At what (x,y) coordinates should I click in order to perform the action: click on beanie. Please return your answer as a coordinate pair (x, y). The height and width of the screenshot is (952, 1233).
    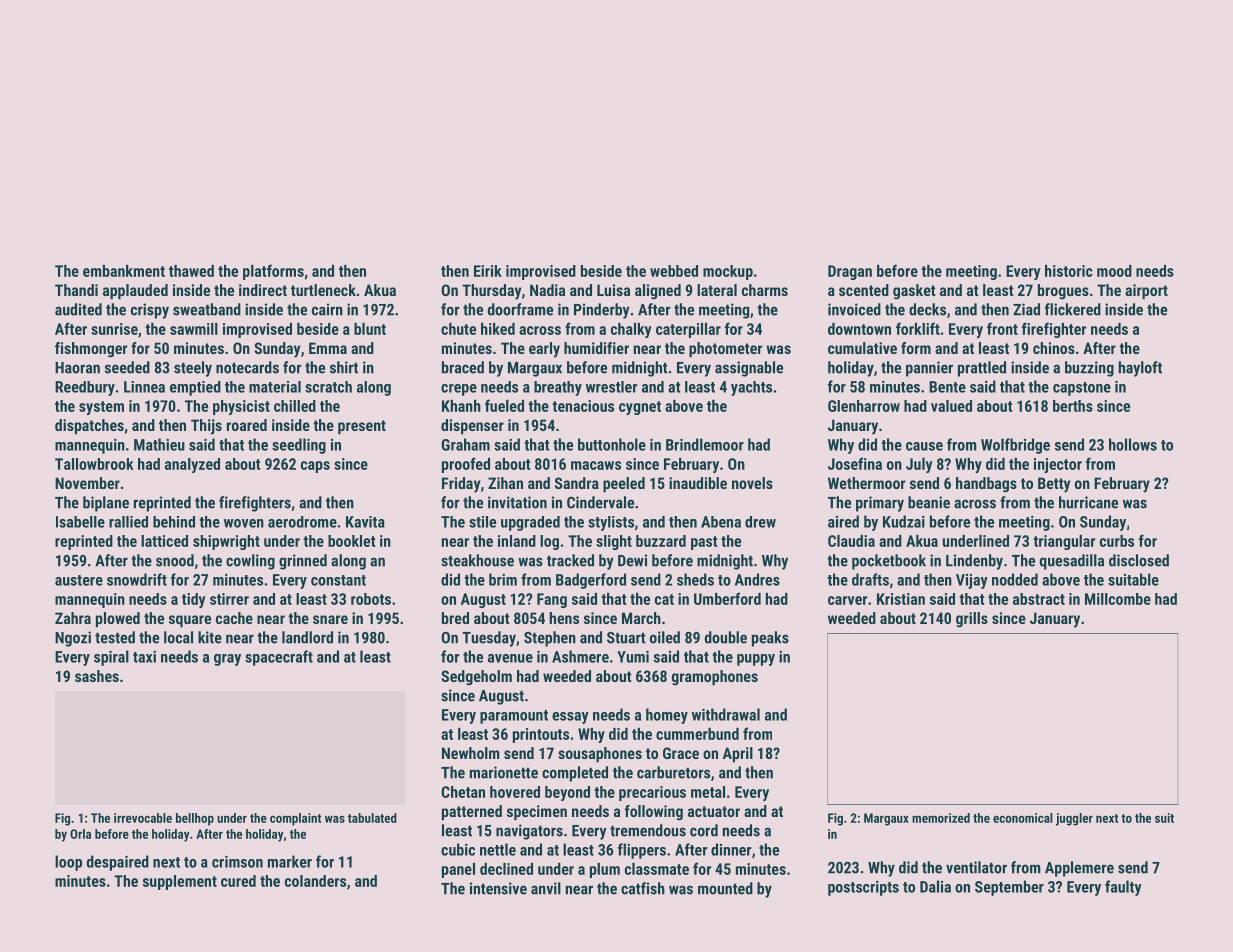
    Looking at the image, I should click on (929, 502).
